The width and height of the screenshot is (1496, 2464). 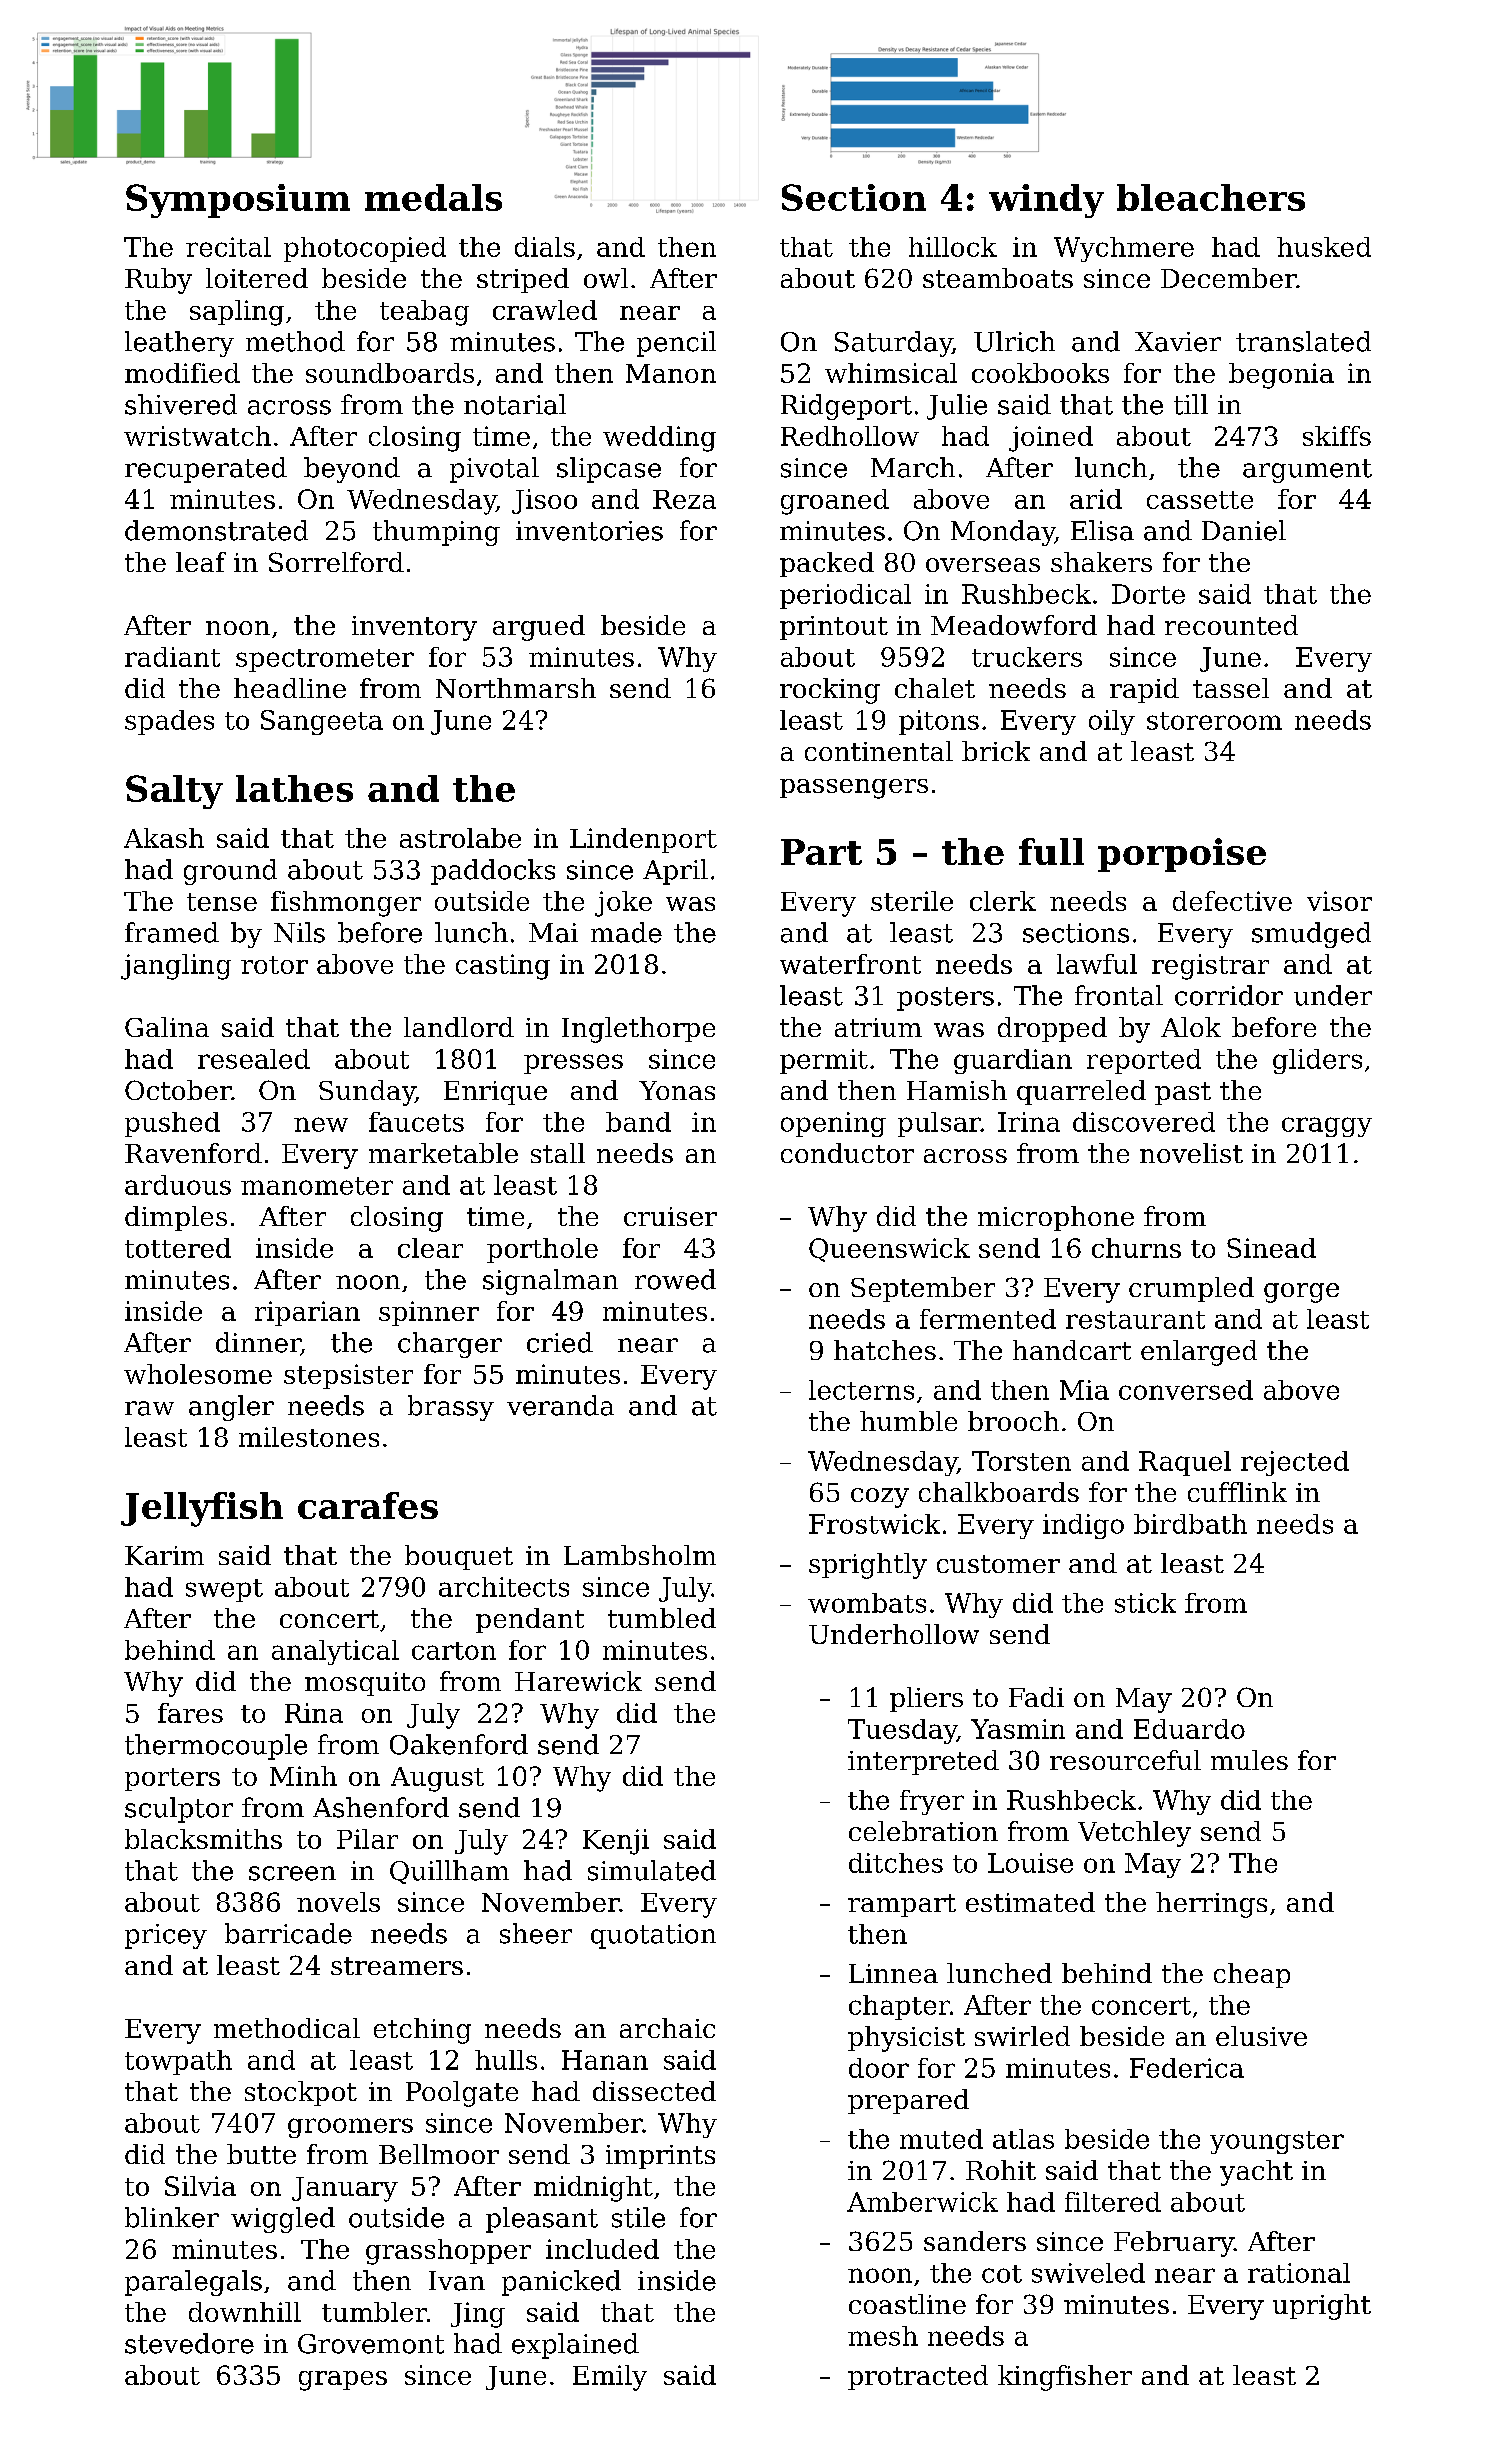 What do you see at coordinates (1191, 404) in the screenshot?
I see `till` at bounding box center [1191, 404].
